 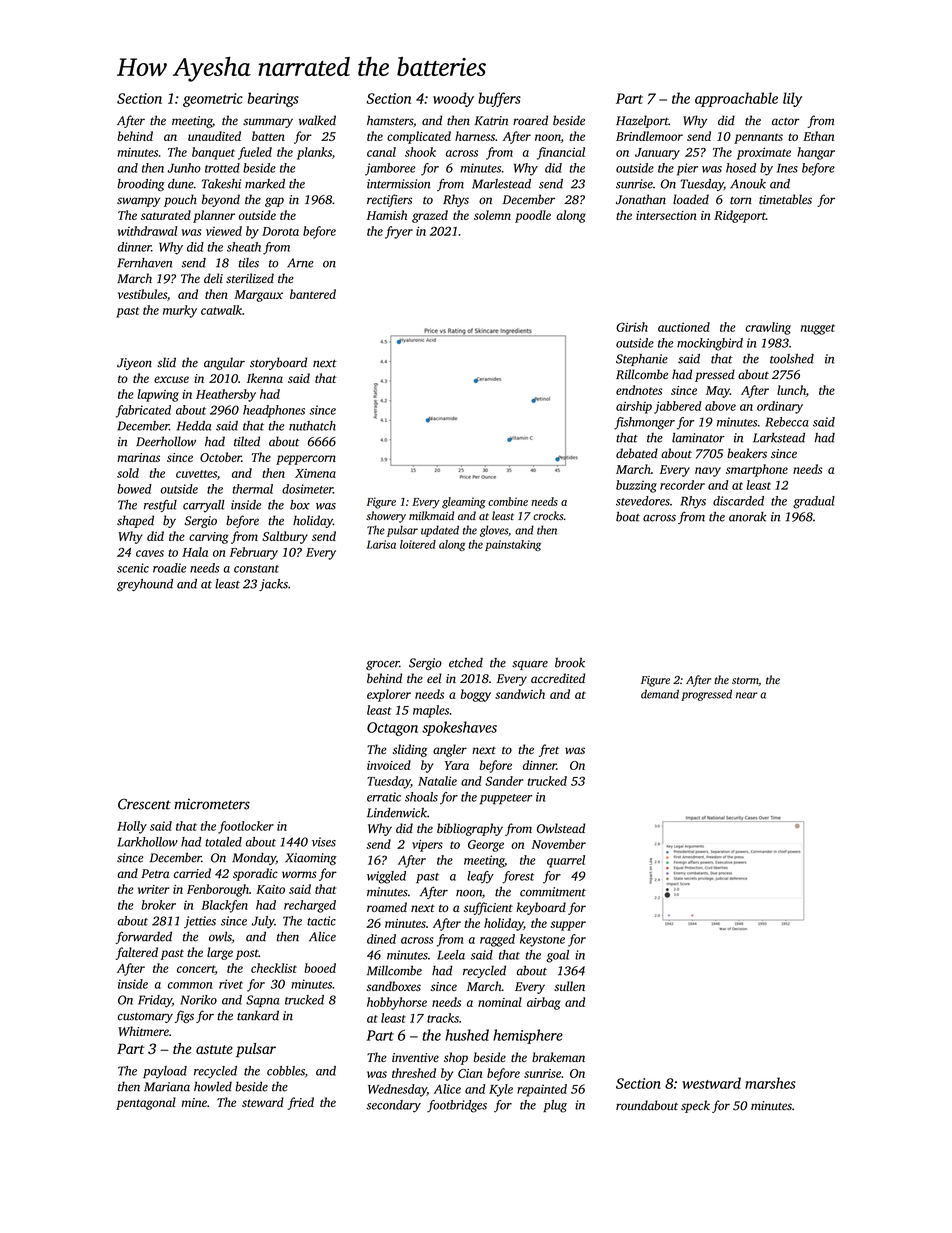 What do you see at coordinates (212, 804) in the screenshot?
I see `micrometers` at bounding box center [212, 804].
